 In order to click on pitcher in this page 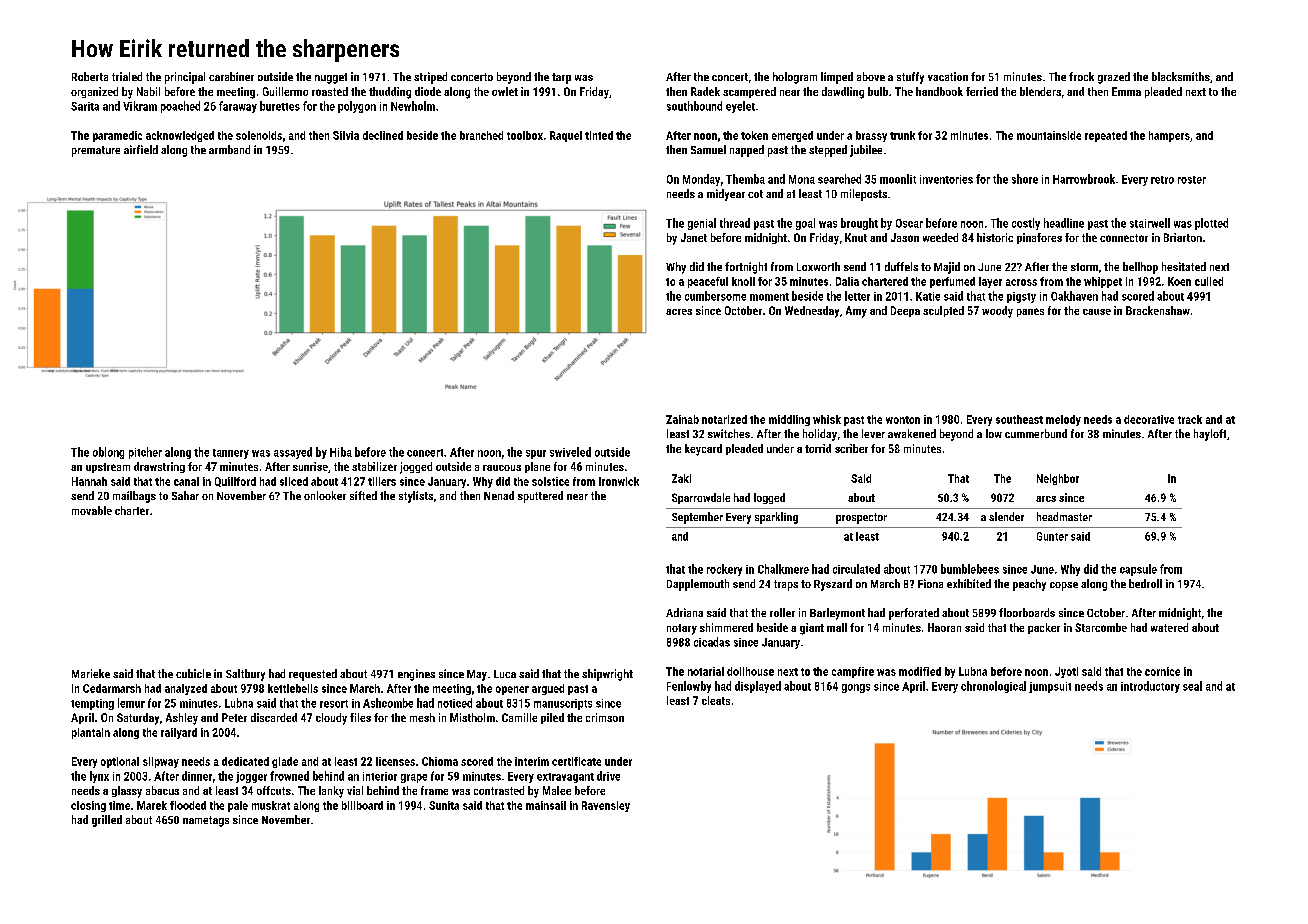, I will do `click(145, 453)`.
